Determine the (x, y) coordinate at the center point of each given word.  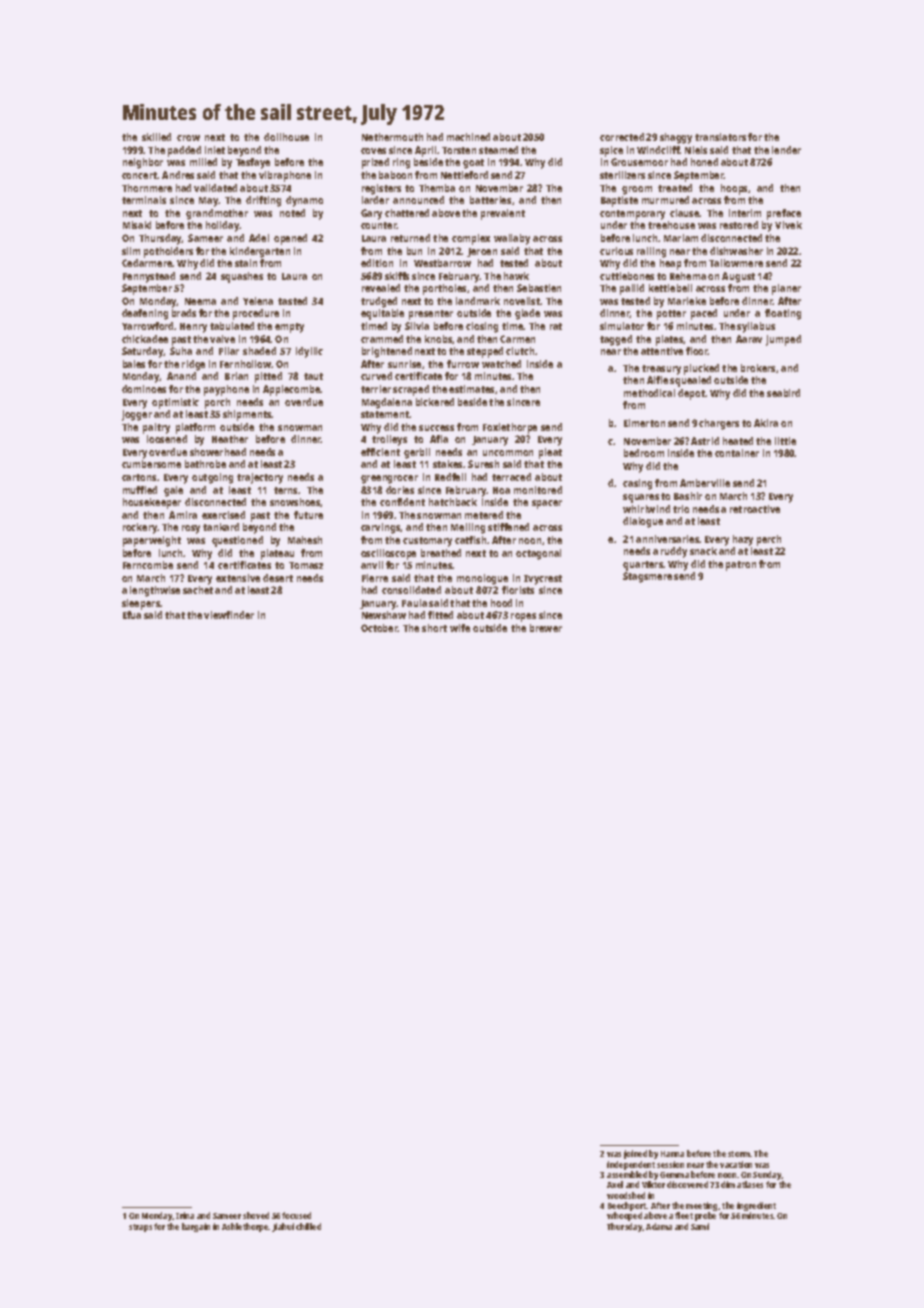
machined (468, 137)
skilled (156, 137)
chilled (308, 1226)
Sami (700, 1226)
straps (140, 1228)
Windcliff (658, 150)
